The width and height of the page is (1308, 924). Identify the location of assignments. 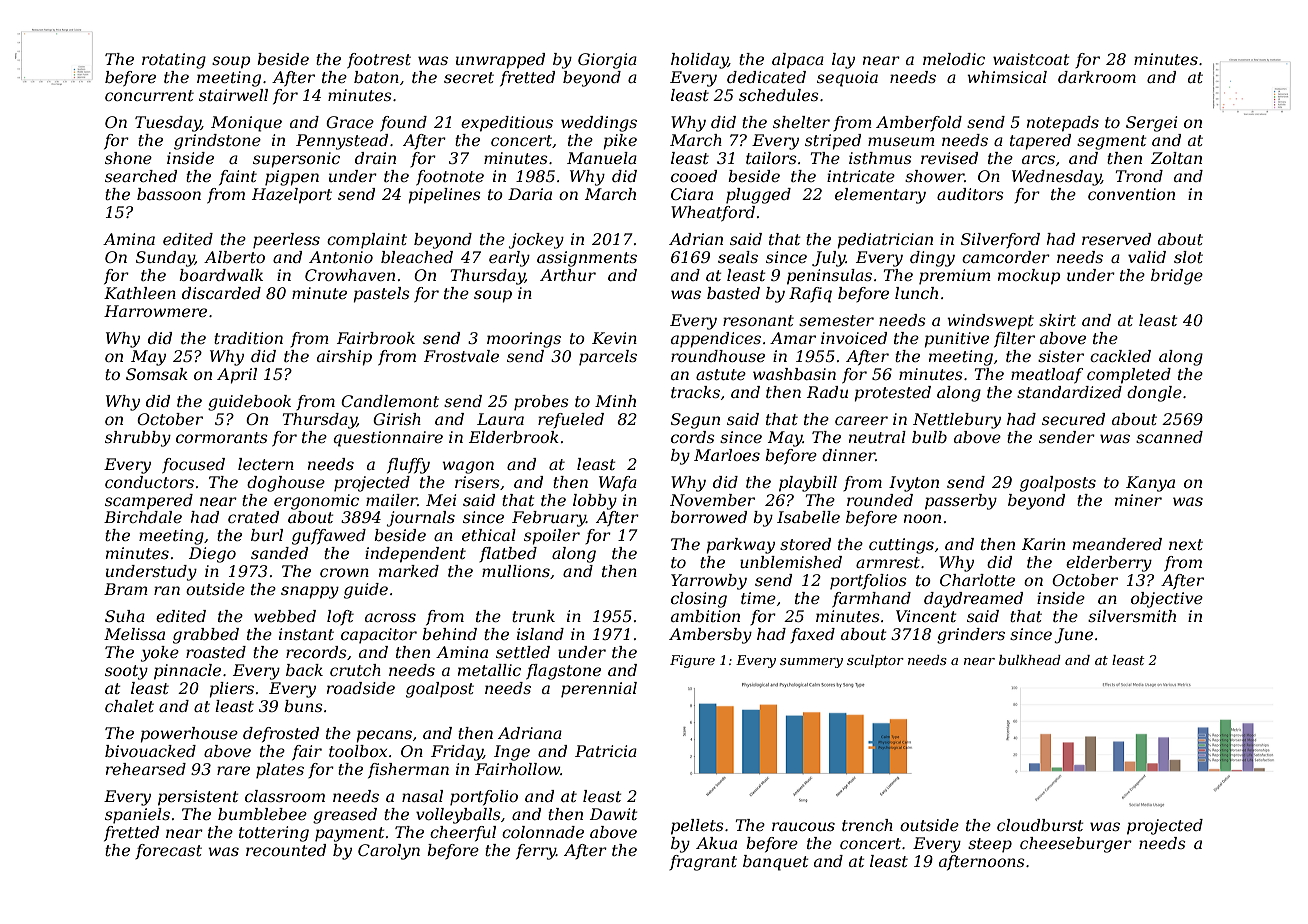
(587, 259).
